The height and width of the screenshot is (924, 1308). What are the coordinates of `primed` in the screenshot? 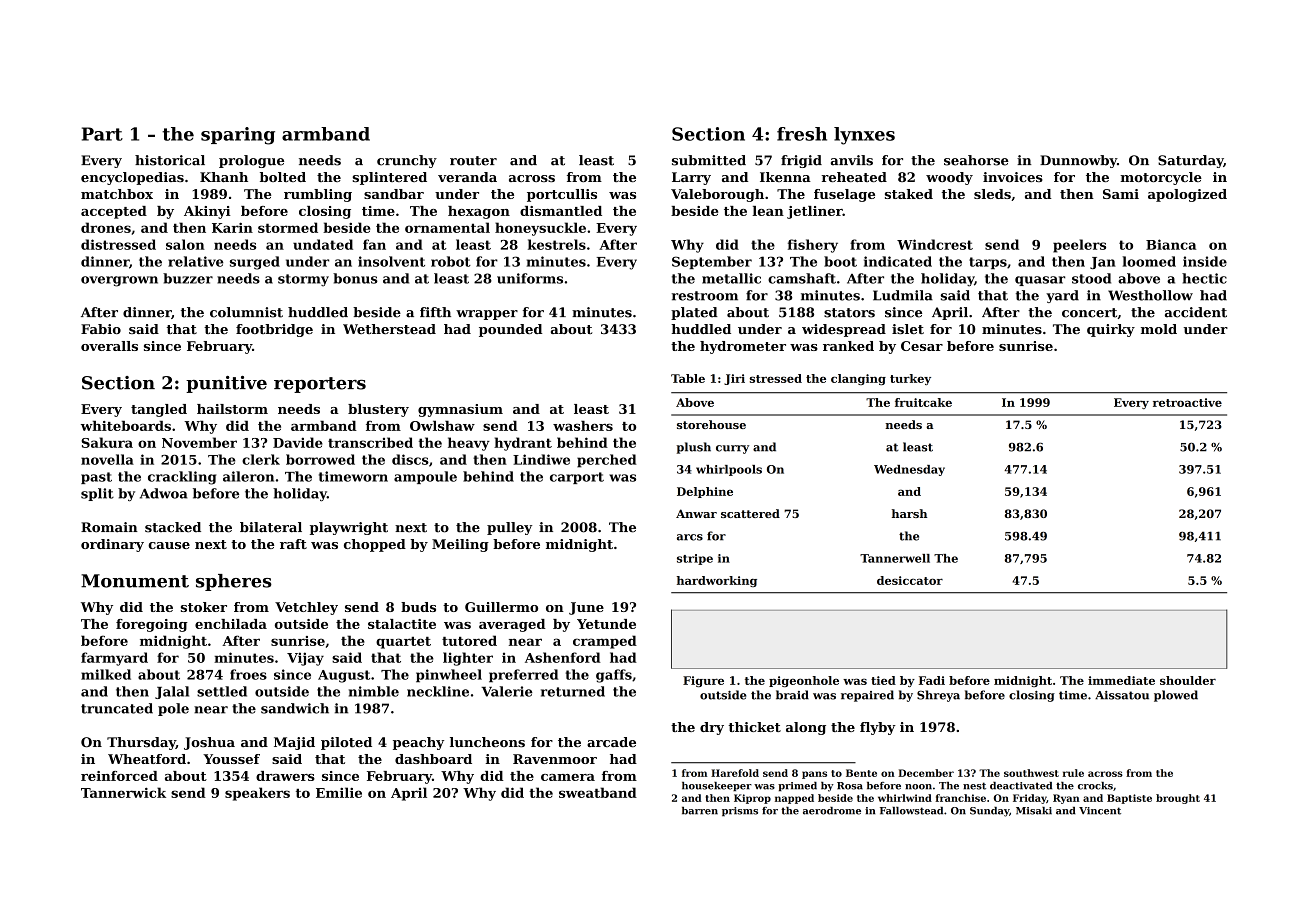 It's located at (797, 786).
